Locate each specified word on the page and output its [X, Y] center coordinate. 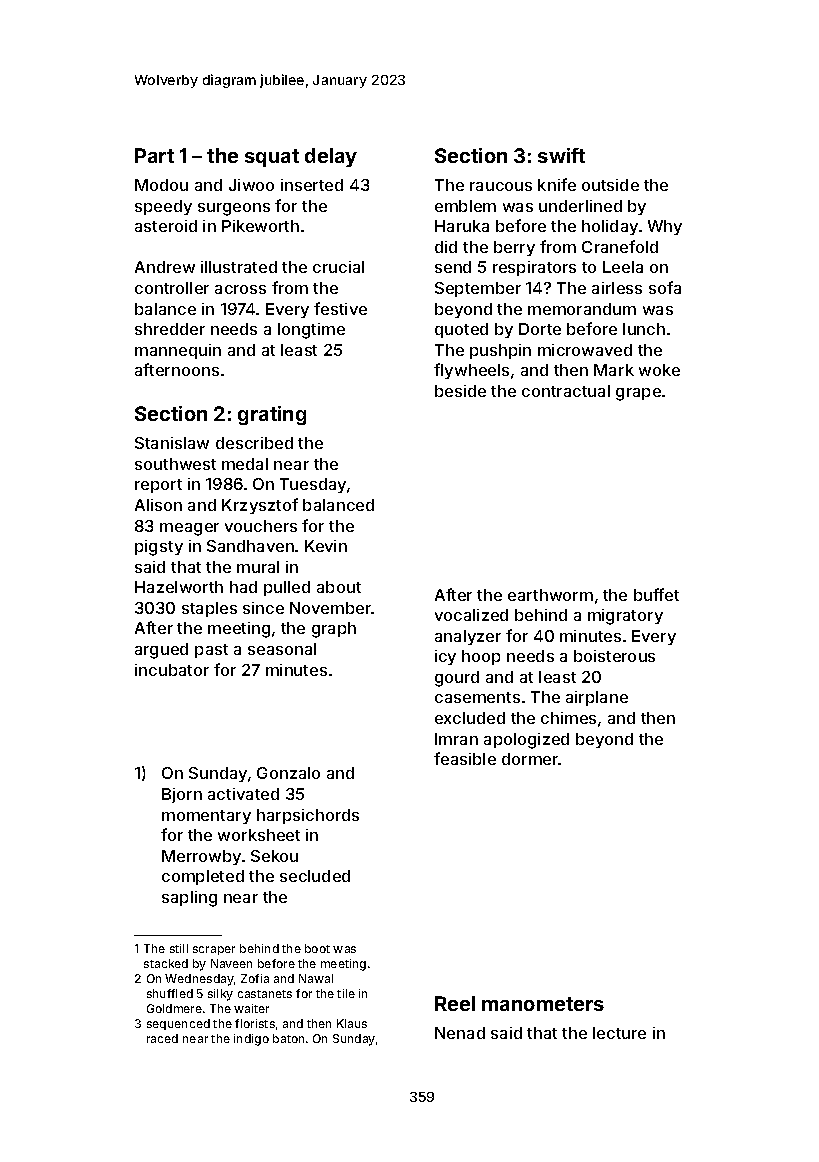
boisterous [614, 656]
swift [561, 155]
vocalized [471, 615]
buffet [656, 594]
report [158, 486]
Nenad [460, 1033]
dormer [530, 759]
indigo [251, 1040]
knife [557, 184]
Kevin [326, 546]
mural [258, 567]
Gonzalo [288, 773]
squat [272, 158]
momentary [206, 817]
